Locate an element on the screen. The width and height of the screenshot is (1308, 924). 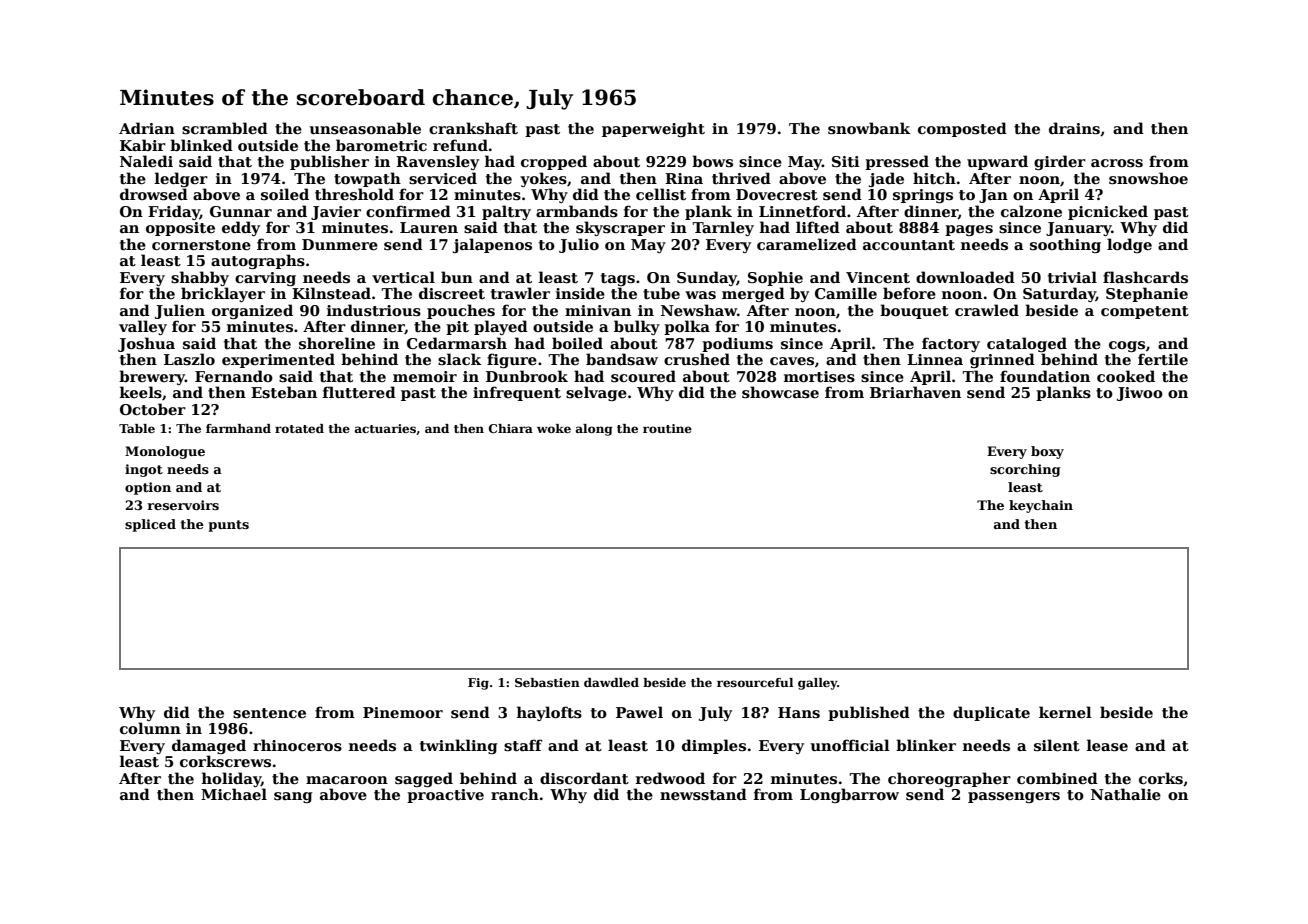
before is located at coordinates (909, 293).
